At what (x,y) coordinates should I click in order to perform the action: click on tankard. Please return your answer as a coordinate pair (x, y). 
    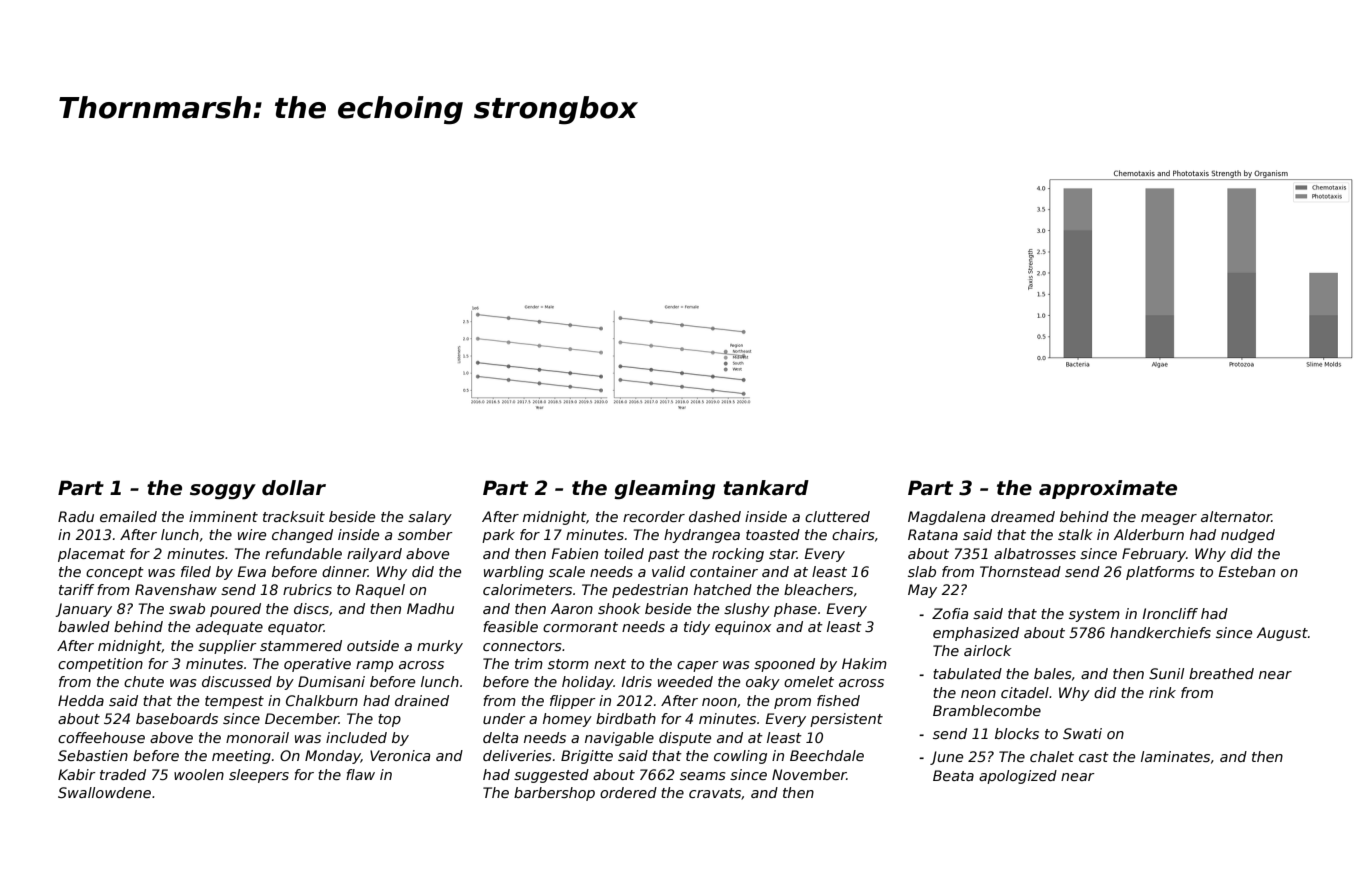
    Looking at the image, I should click on (766, 488).
